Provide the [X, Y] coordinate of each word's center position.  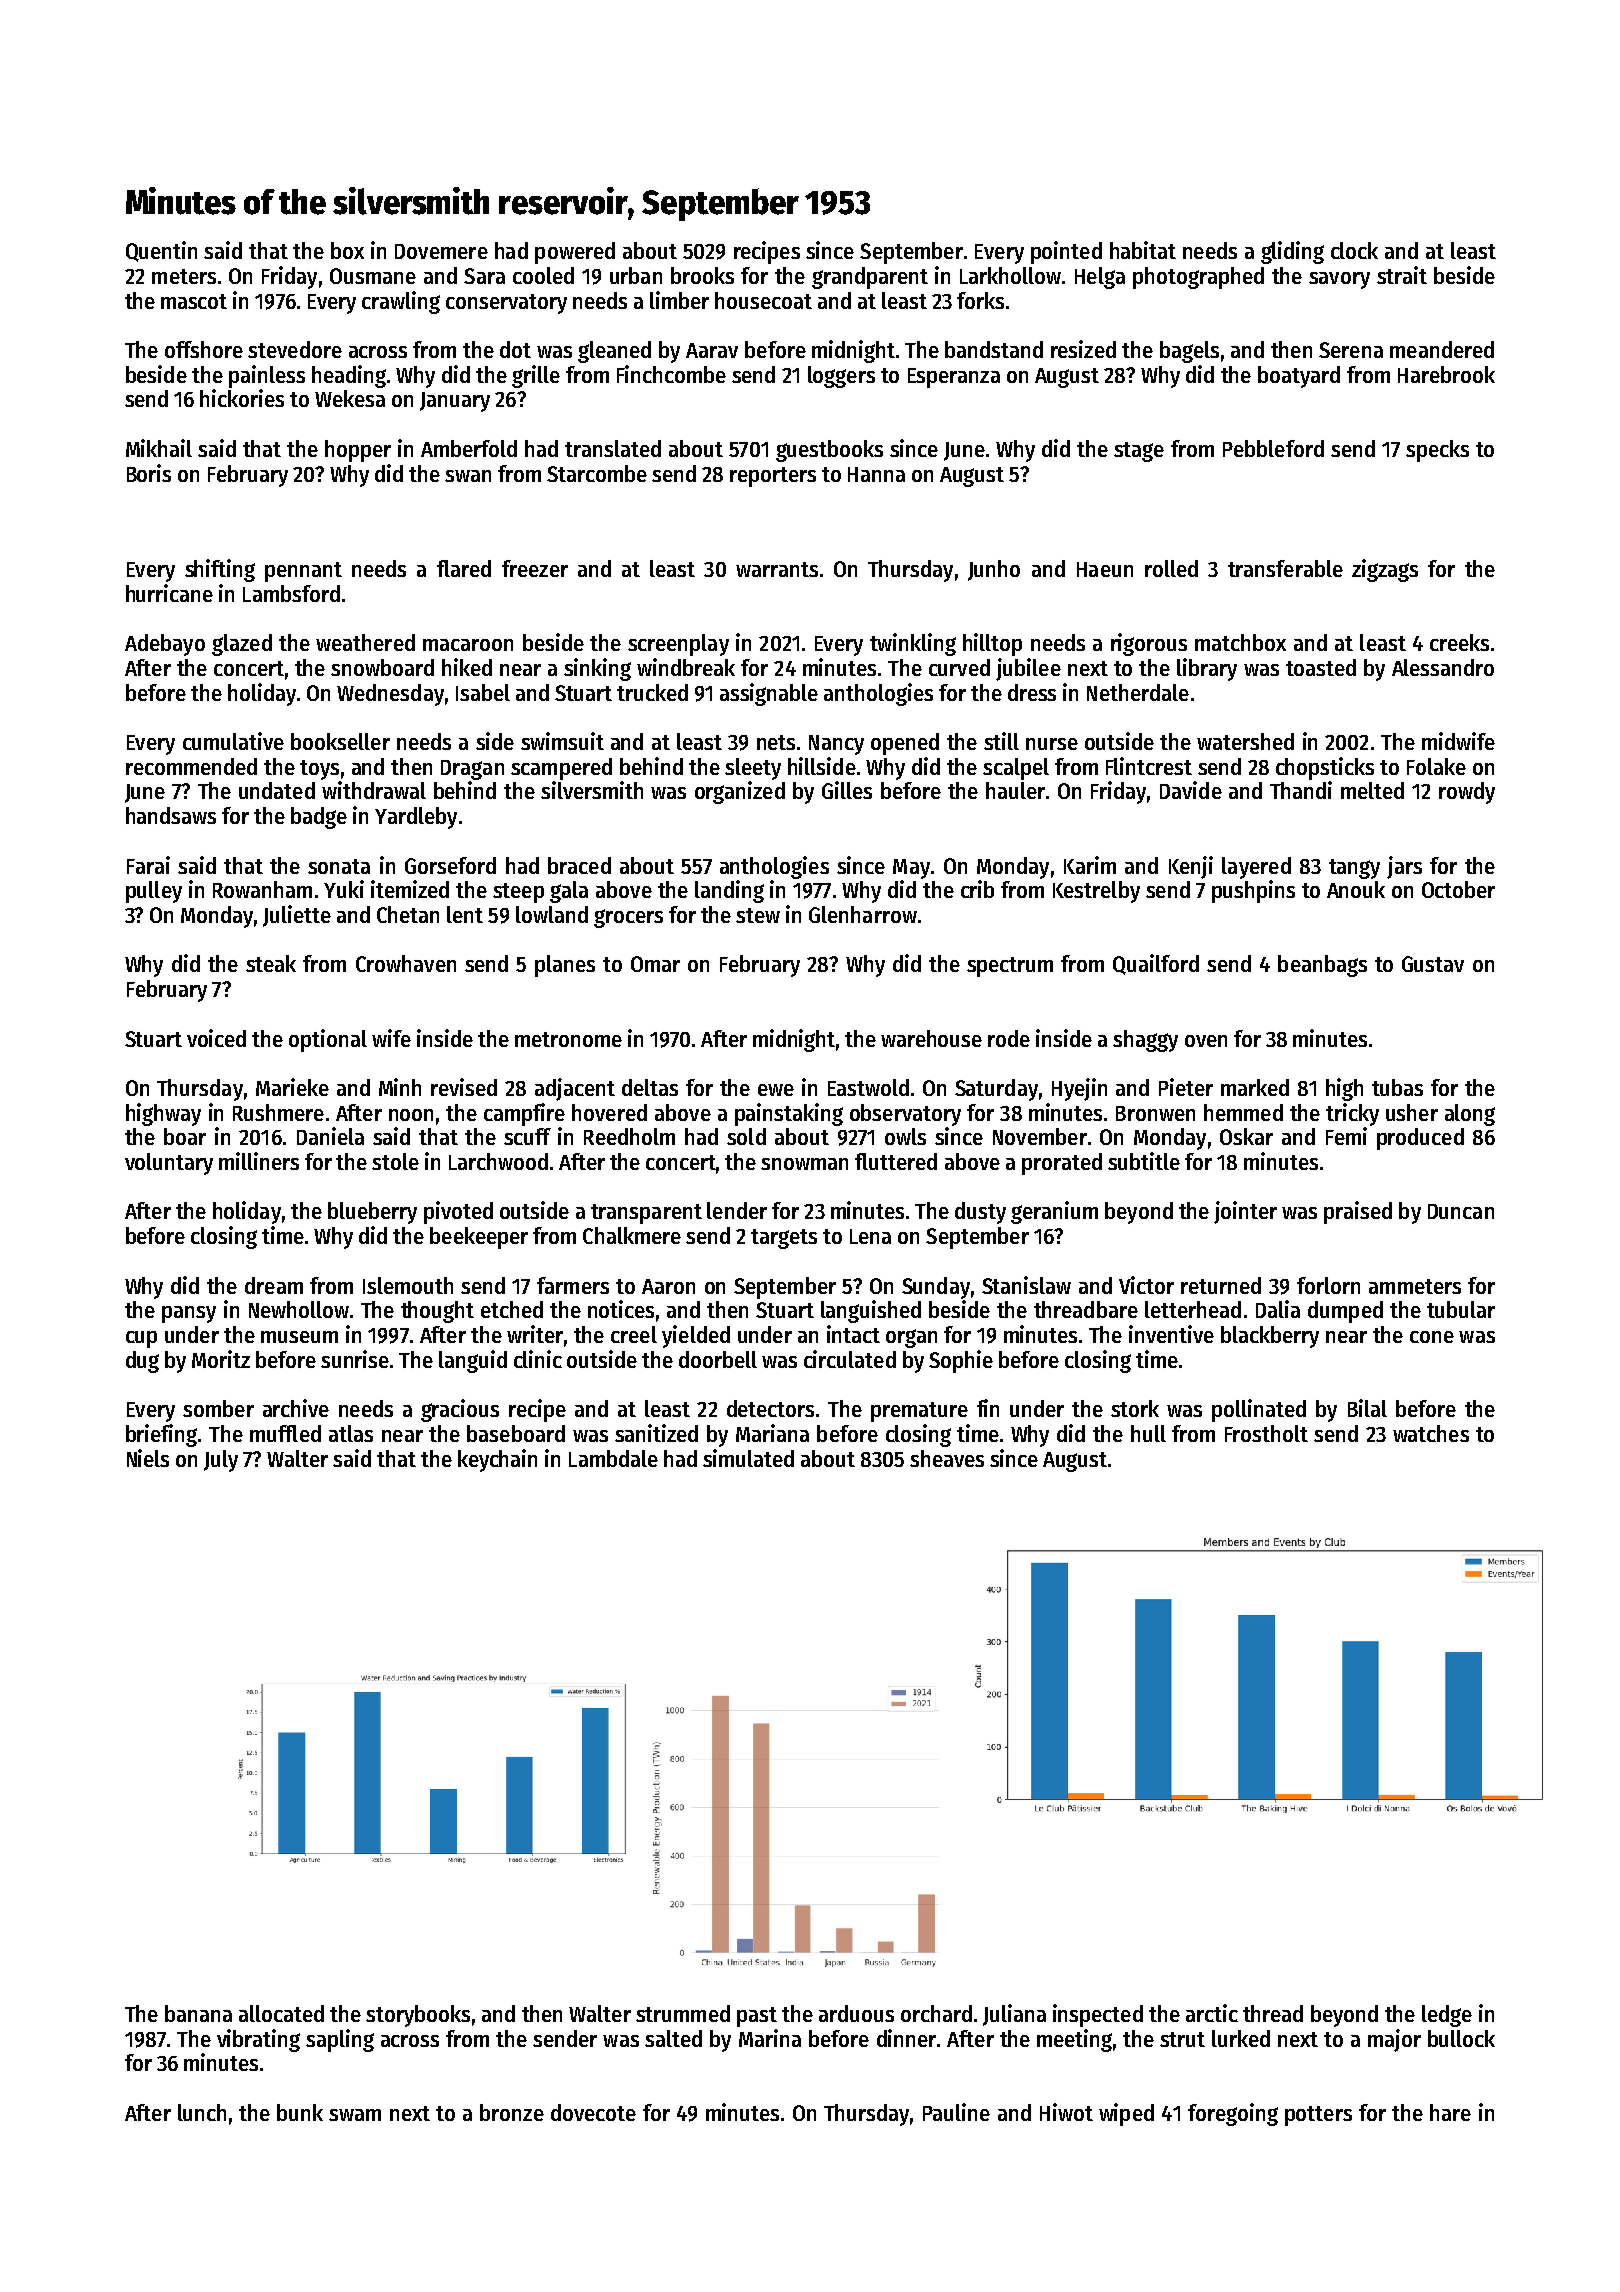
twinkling [913, 644]
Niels [148, 1458]
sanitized [656, 1433]
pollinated [1259, 1410]
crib [977, 889]
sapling [340, 2040]
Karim [1090, 865]
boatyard [1299, 377]
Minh [400, 1087]
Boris [149, 473]
